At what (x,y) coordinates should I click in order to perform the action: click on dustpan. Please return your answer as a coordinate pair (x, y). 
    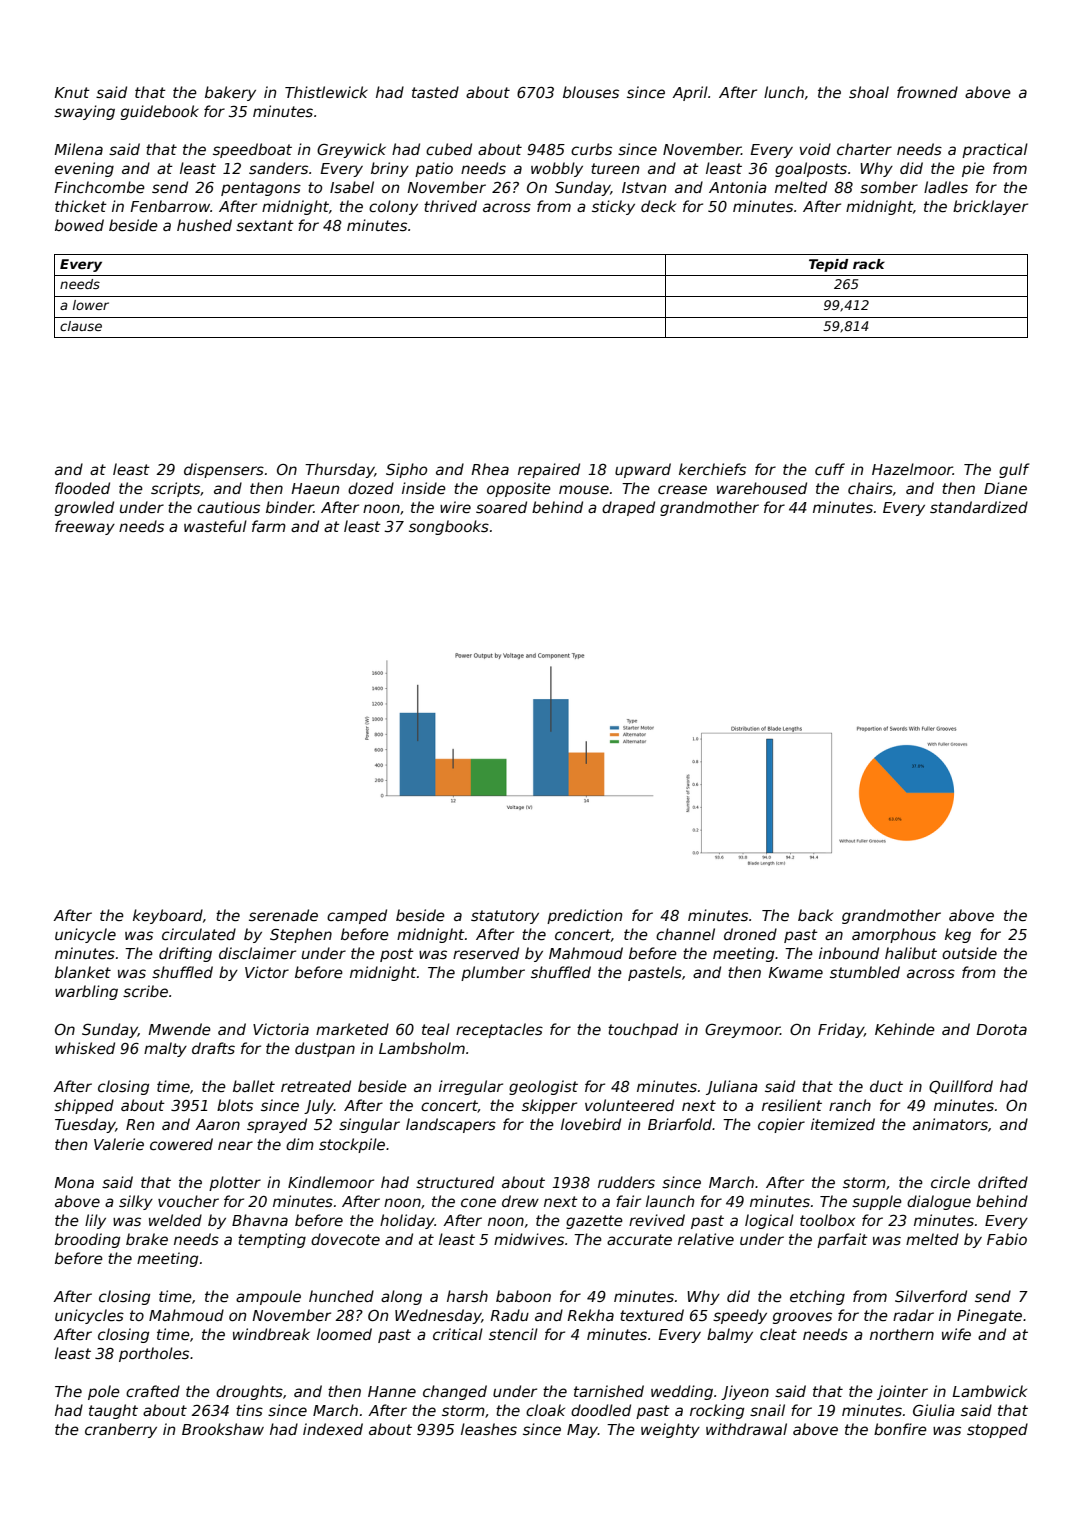
    Looking at the image, I should click on (325, 1049).
